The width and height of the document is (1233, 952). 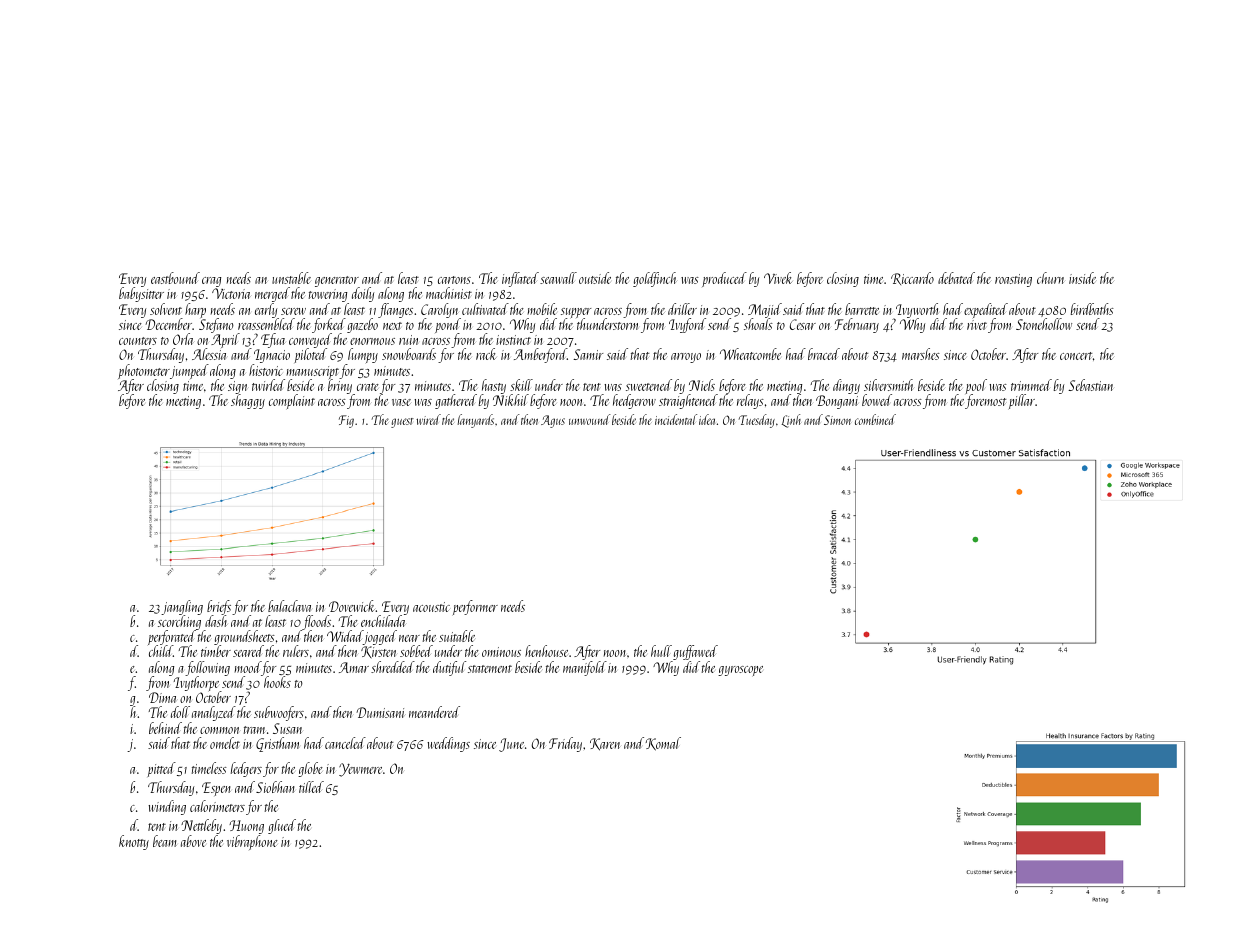 I want to click on seawall, so click(x=558, y=278).
